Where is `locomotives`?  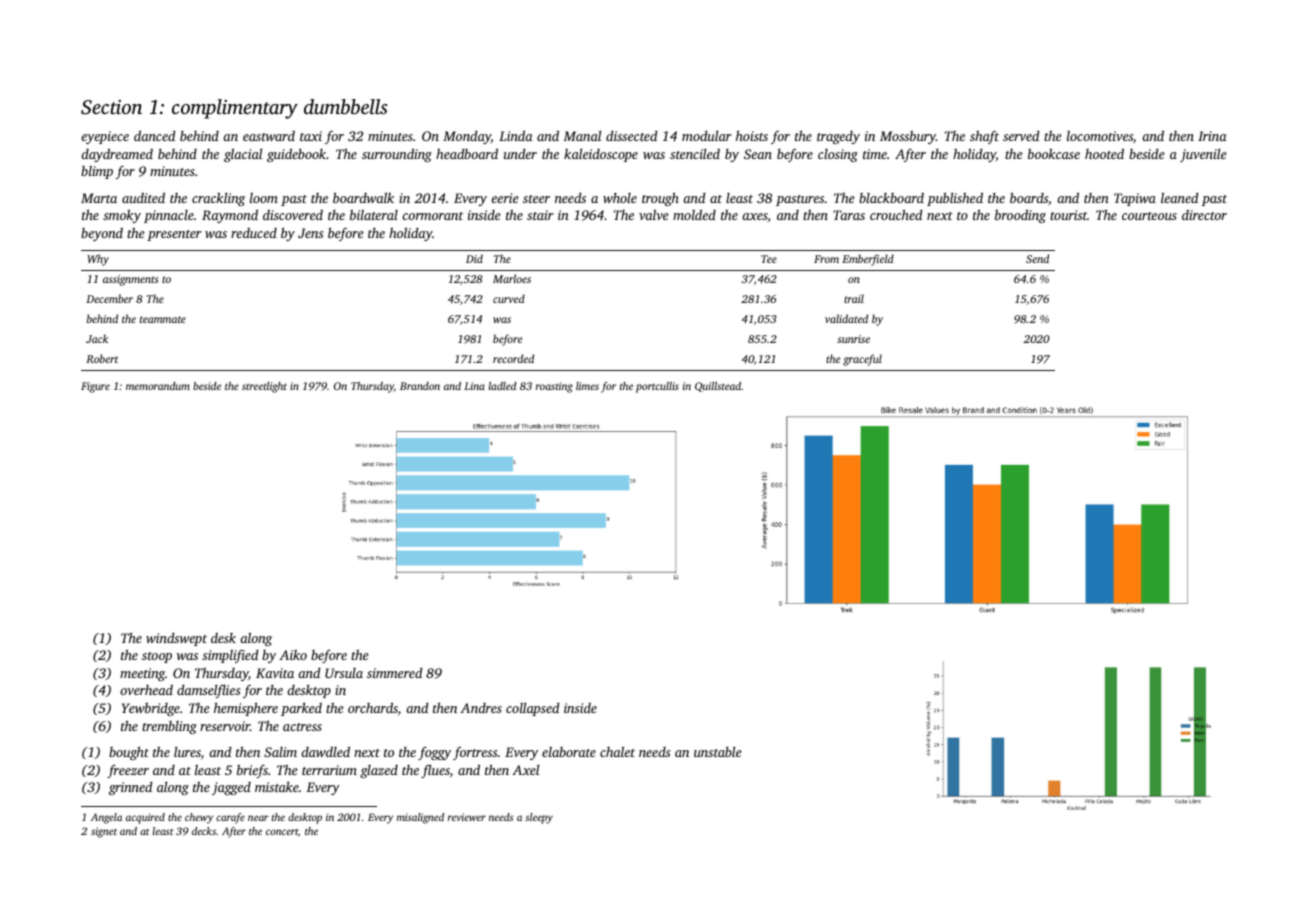
locomotives is located at coordinates (1100, 136).
